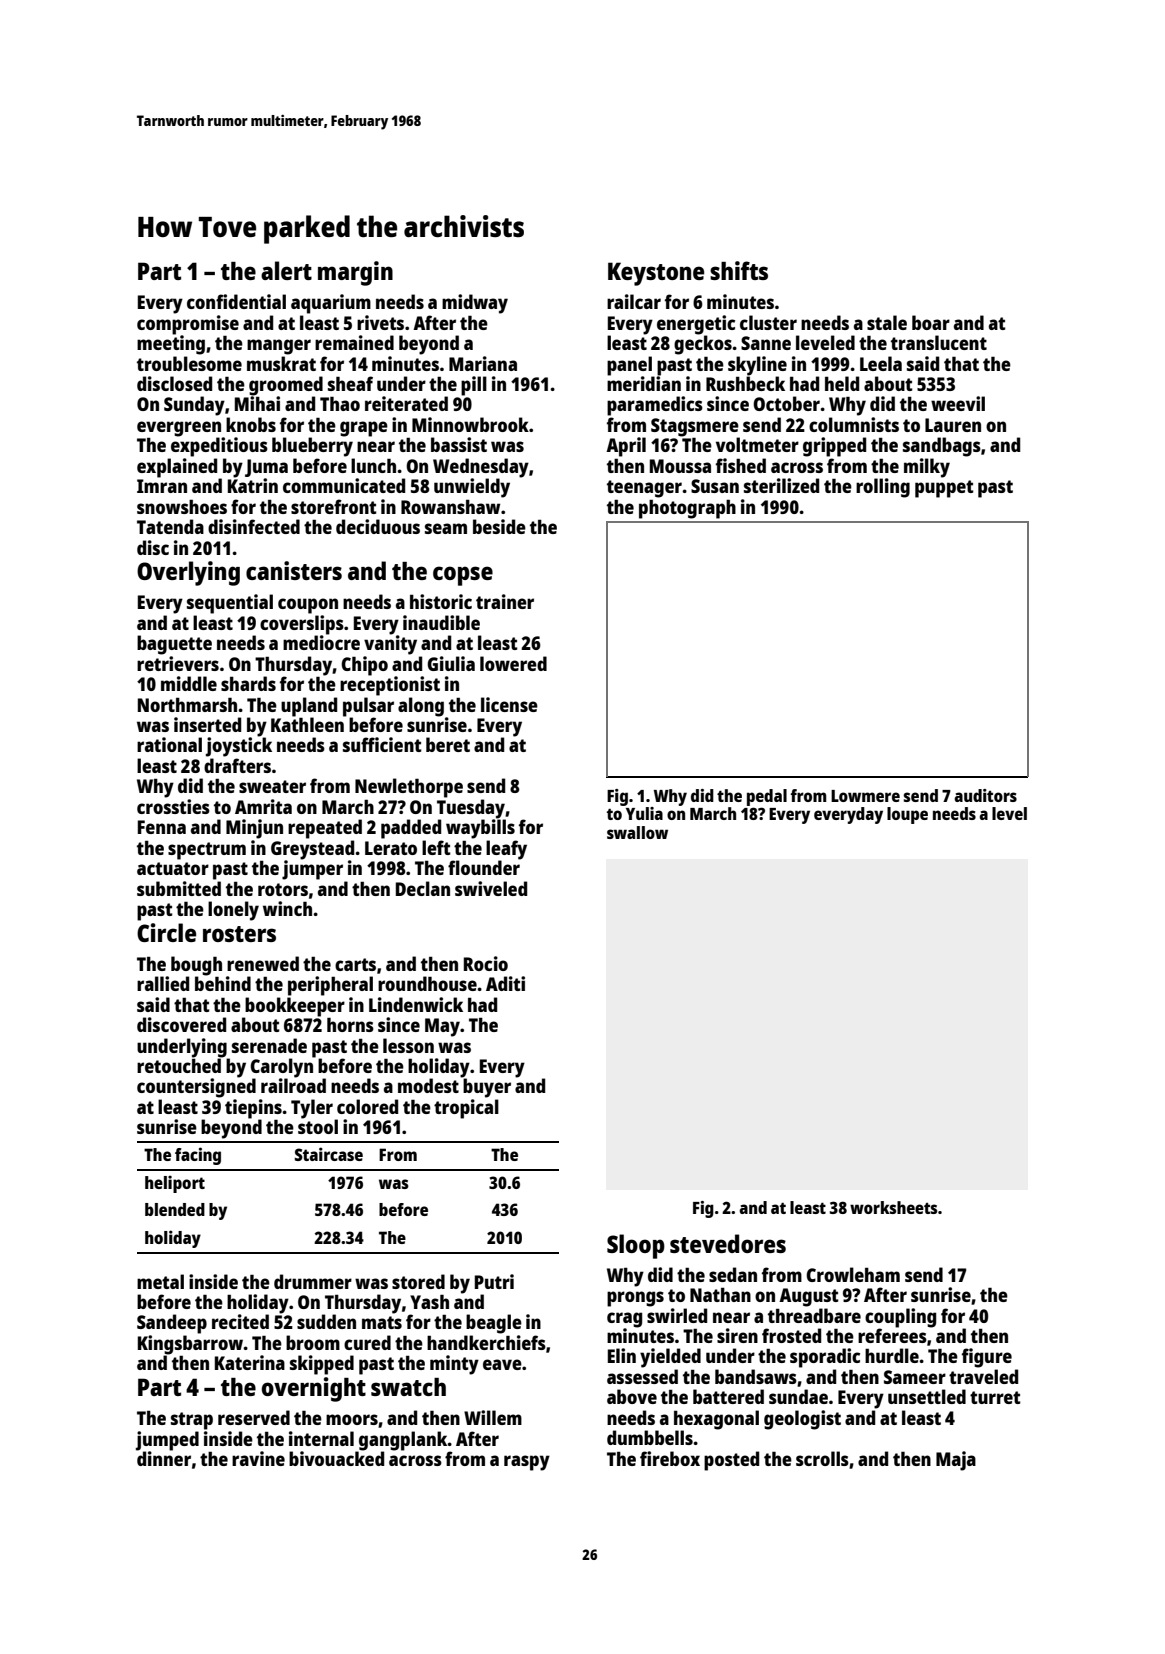 This screenshot has width=1165, height=1654. I want to click on turret, so click(995, 1397).
